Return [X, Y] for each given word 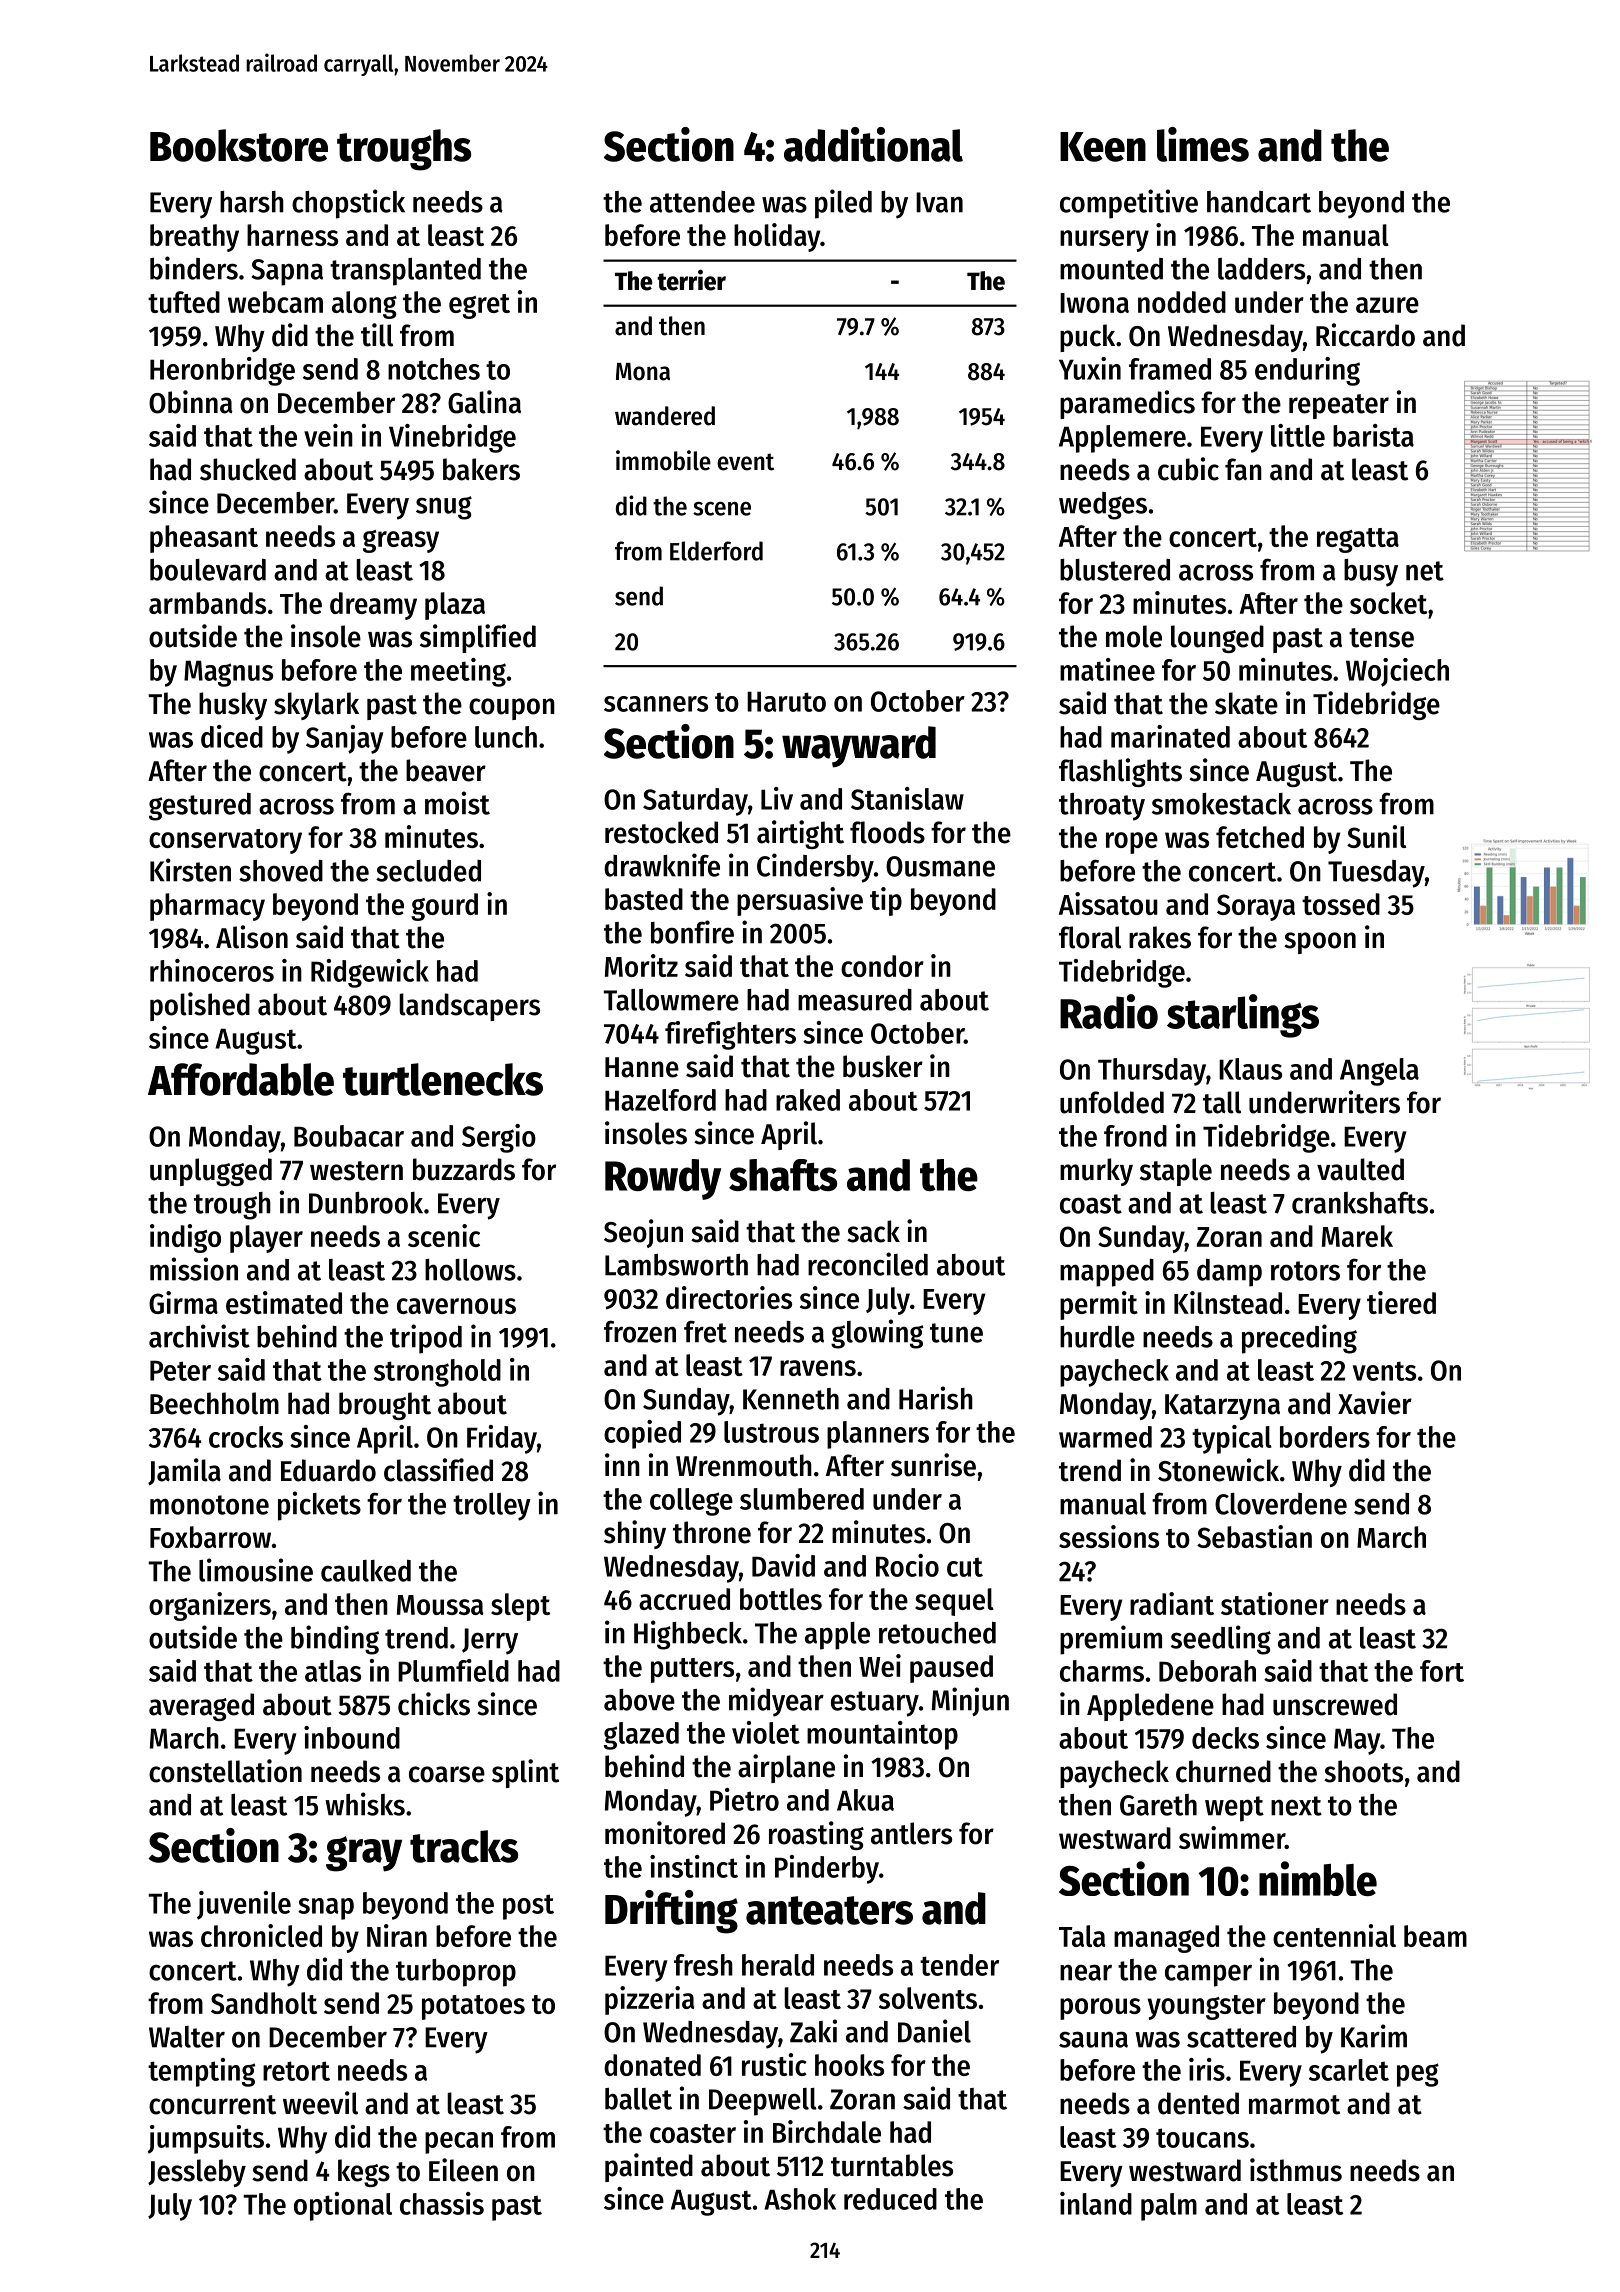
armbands [207, 603]
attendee [702, 202]
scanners [656, 704]
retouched [937, 1633]
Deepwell [763, 2102]
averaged [201, 1707]
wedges [1103, 506]
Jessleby [197, 2173]
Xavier [1375, 1403]
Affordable [241, 1079]
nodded [1182, 302]
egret [479, 306]
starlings [1243, 1016]
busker [883, 1066]
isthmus [1296, 2170]
